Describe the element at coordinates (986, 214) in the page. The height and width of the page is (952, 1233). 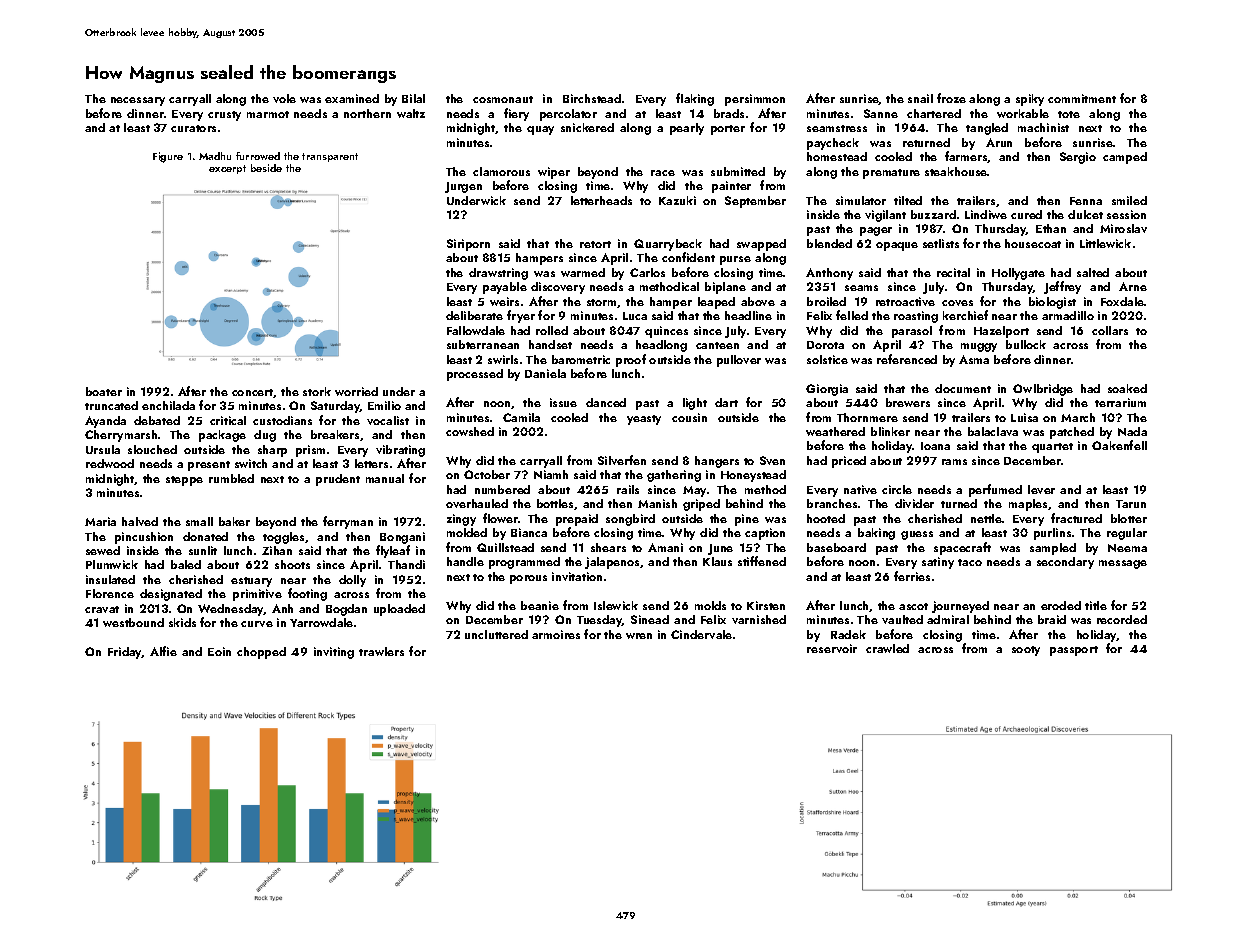
I see `Lindiwe` at that location.
